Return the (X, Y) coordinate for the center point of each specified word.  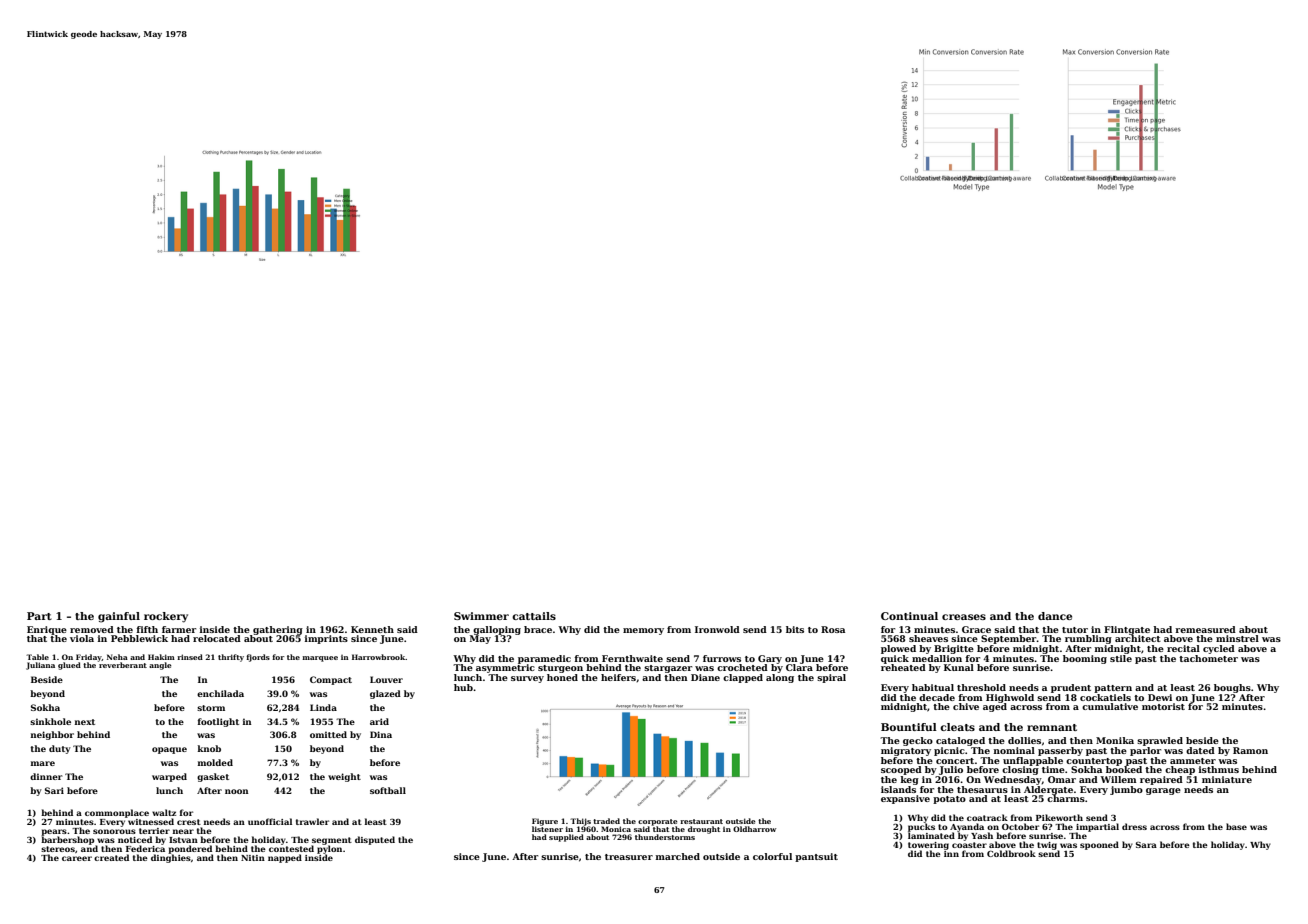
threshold (981, 687)
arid (379, 721)
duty (60, 749)
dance (1055, 616)
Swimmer (481, 616)
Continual (909, 616)
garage (1163, 791)
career (77, 858)
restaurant (701, 821)
